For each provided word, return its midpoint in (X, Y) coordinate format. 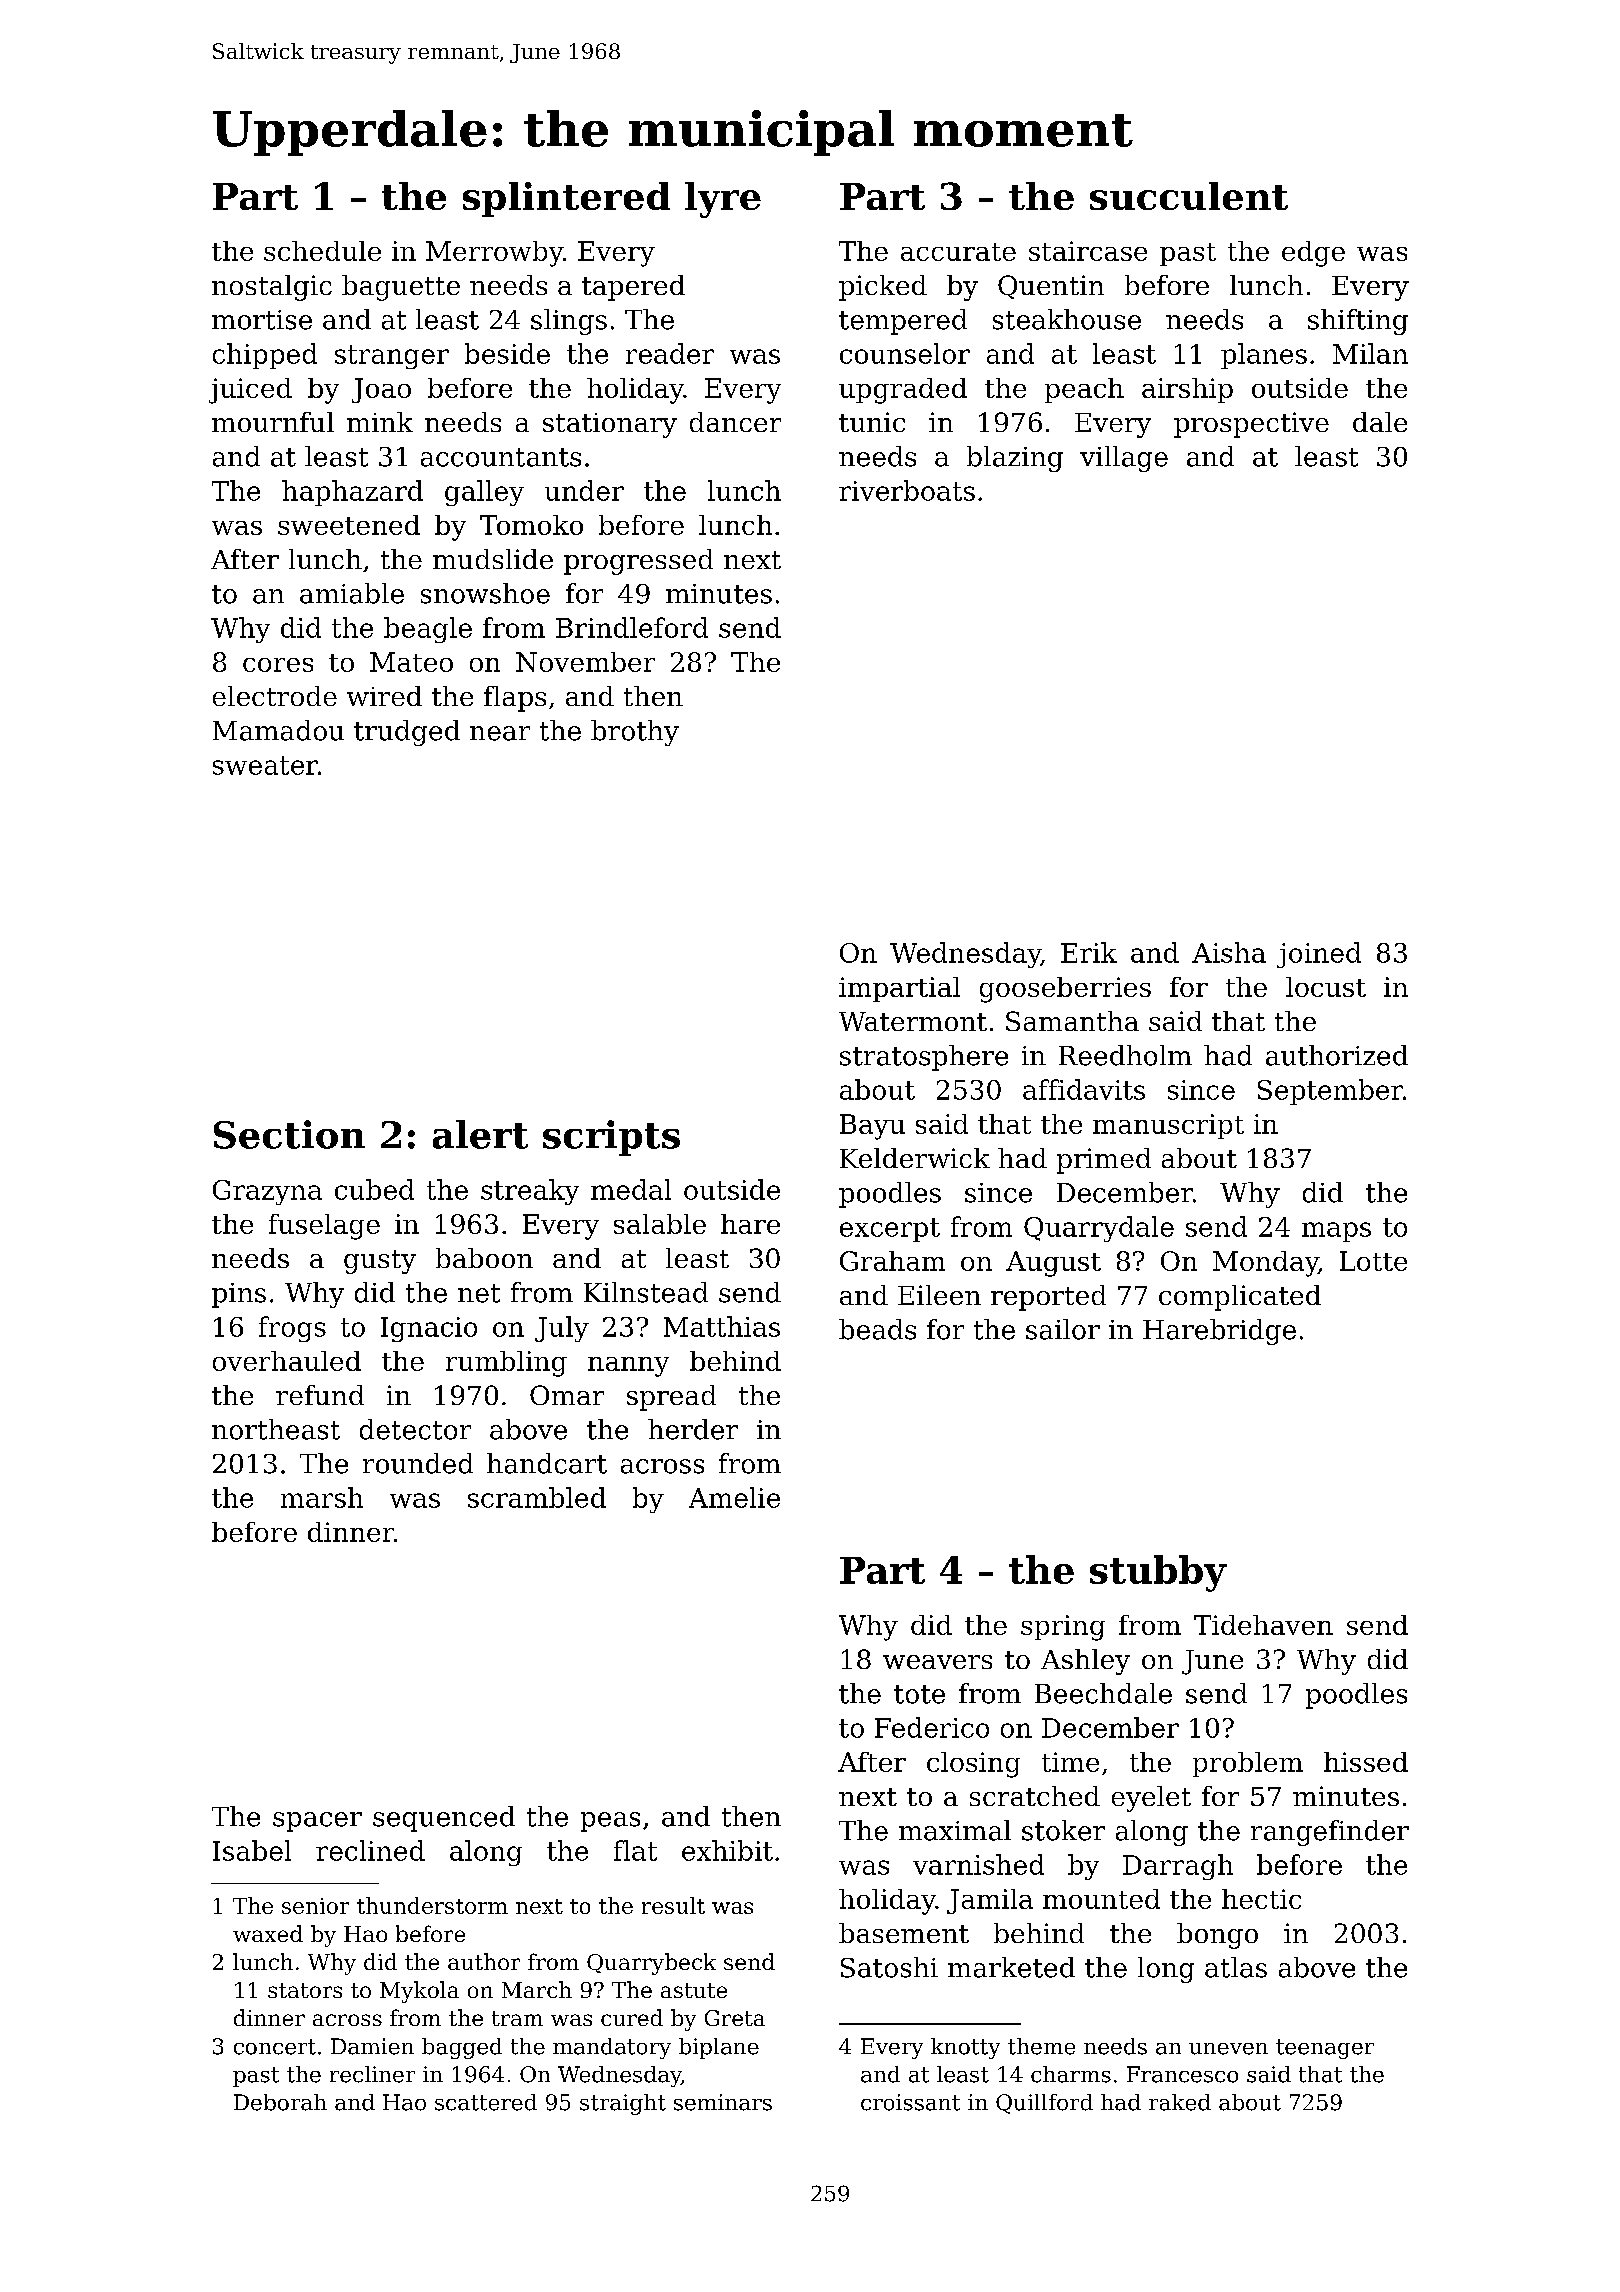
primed (1104, 1161)
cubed (374, 1189)
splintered (566, 199)
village (1124, 459)
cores (278, 665)
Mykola (419, 1992)
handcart (547, 1463)
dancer (735, 422)
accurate (958, 252)
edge (1313, 254)
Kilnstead (646, 1292)
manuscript (1168, 1126)
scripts (611, 1138)
